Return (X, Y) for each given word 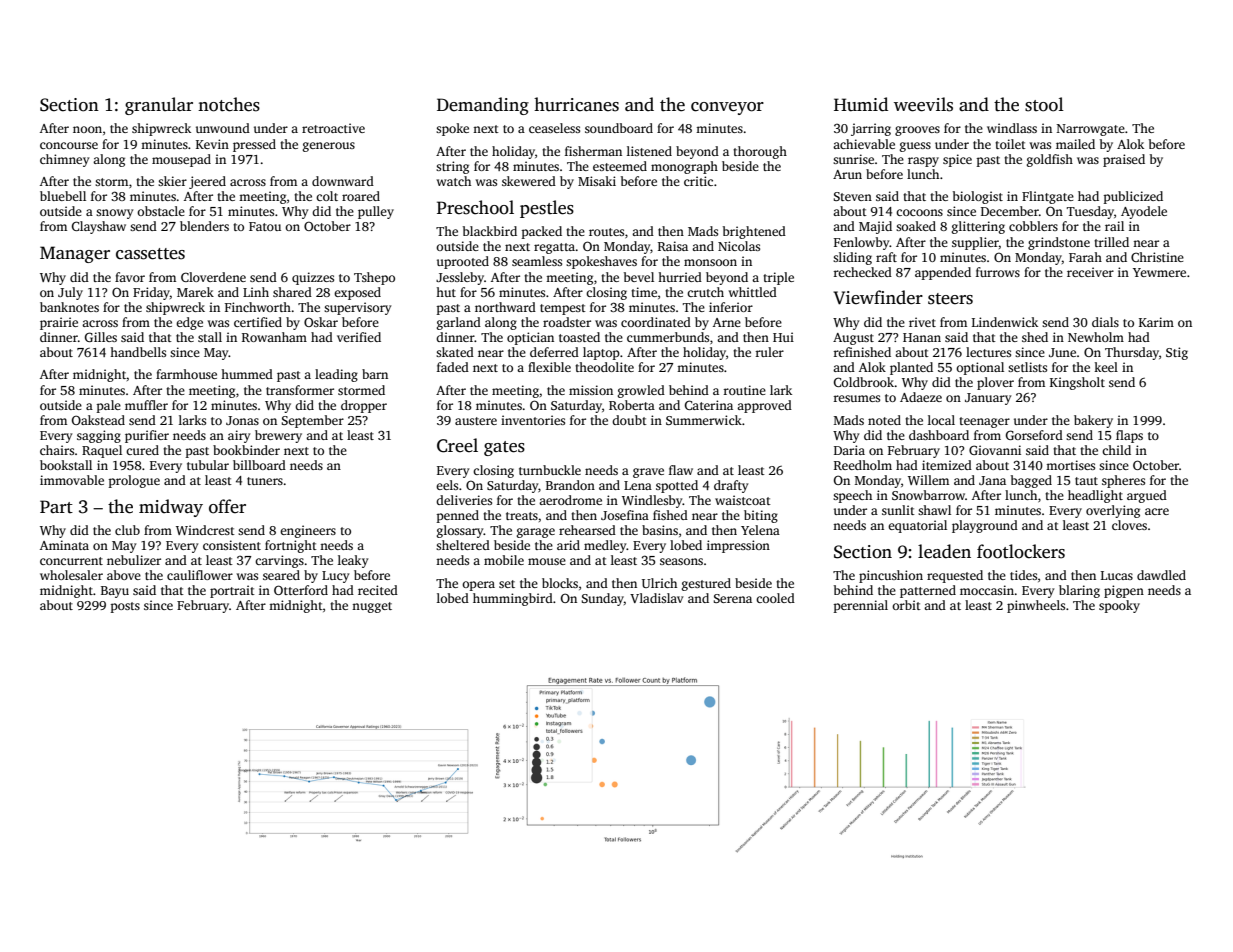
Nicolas (739, 246)
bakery (1093, 421)
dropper (364, 406)
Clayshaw (99, 227)
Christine (1157, 257)
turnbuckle (550, 470)
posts (125, 607)
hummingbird (513, 599)
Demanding (483, 106)
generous (329, 147)
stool (1044, 104)
